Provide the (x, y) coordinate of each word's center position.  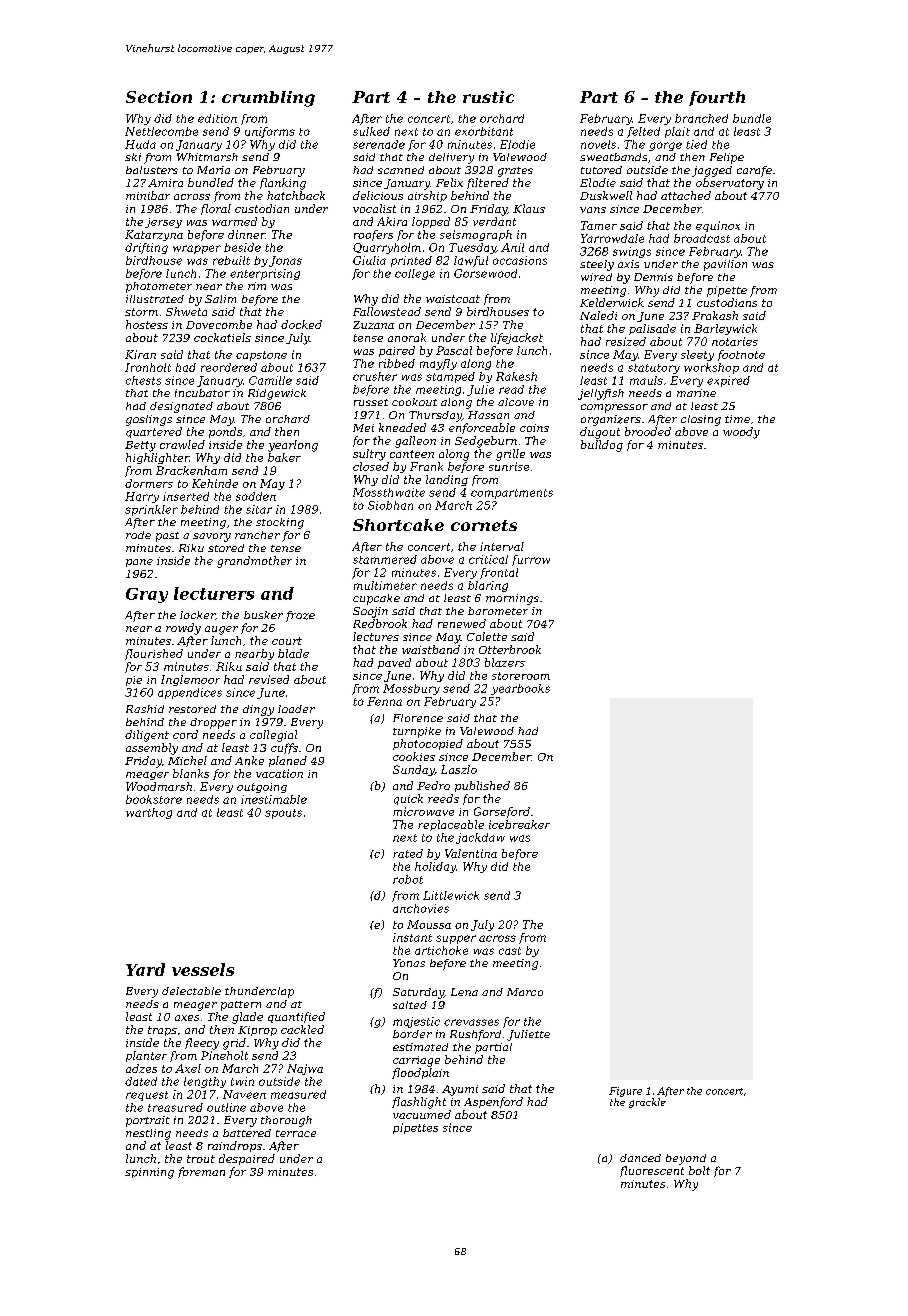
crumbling (268, 99)
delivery (451, 158)
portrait (148, 1121)
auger (221, 630)
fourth (717, 98)
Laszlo (459, 769)
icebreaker (519, 824)
